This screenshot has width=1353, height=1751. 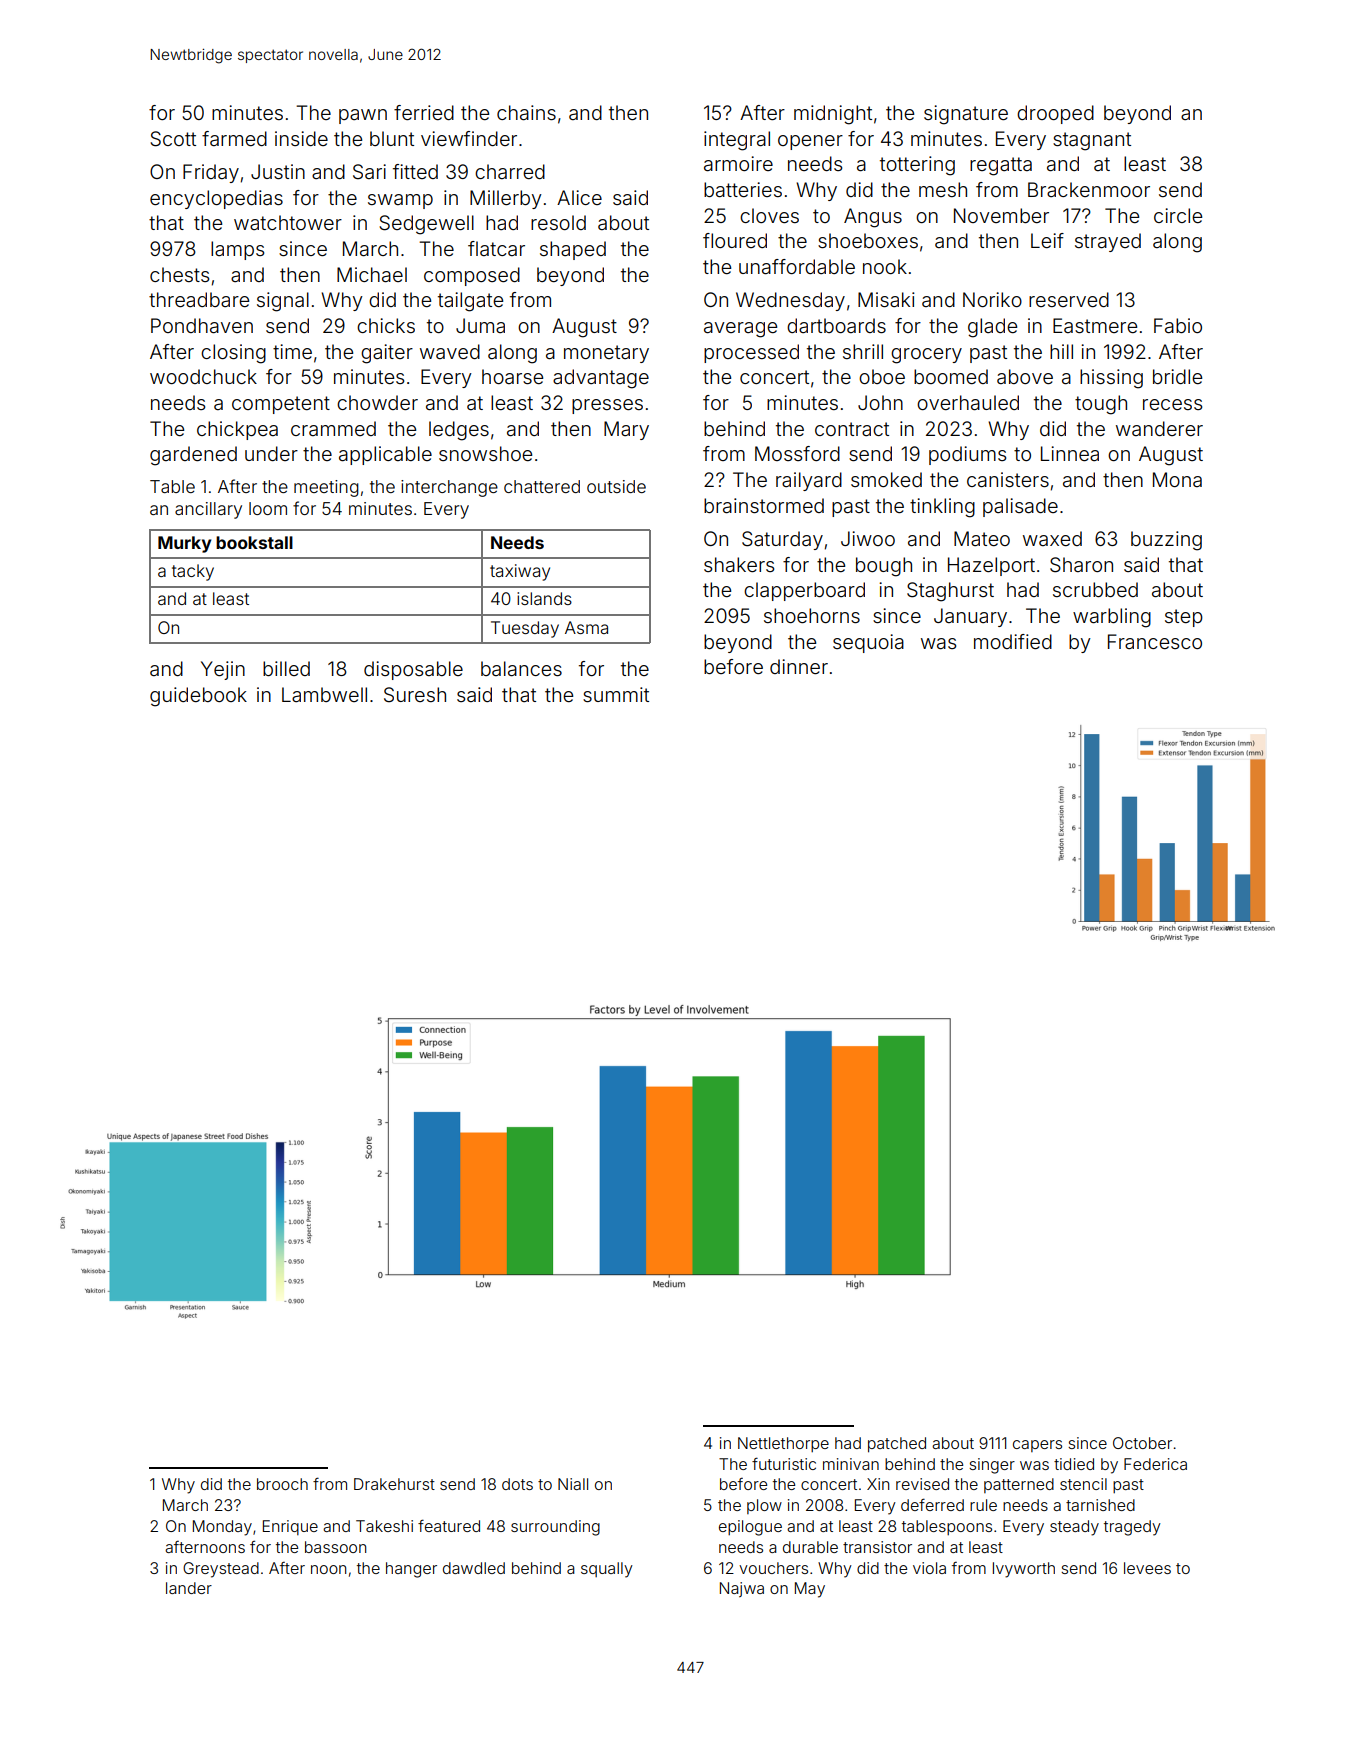 What do you see at coordinates (193, 456) in the screenshot?
I see `gardened` at bounding box center [193, 456].
